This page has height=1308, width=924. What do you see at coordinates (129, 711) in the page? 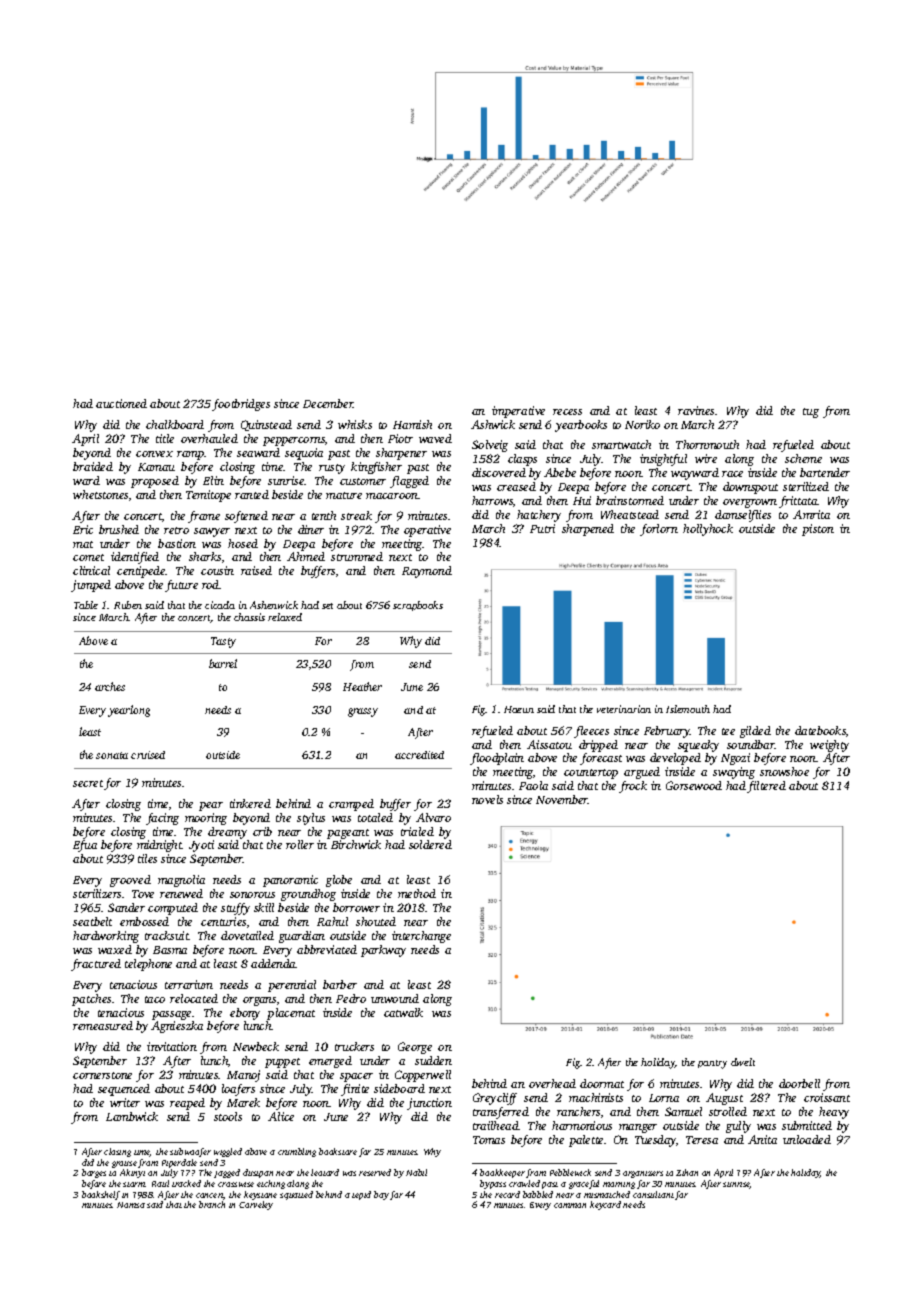
I see `yearlong` at bounding box center [129, 711].
